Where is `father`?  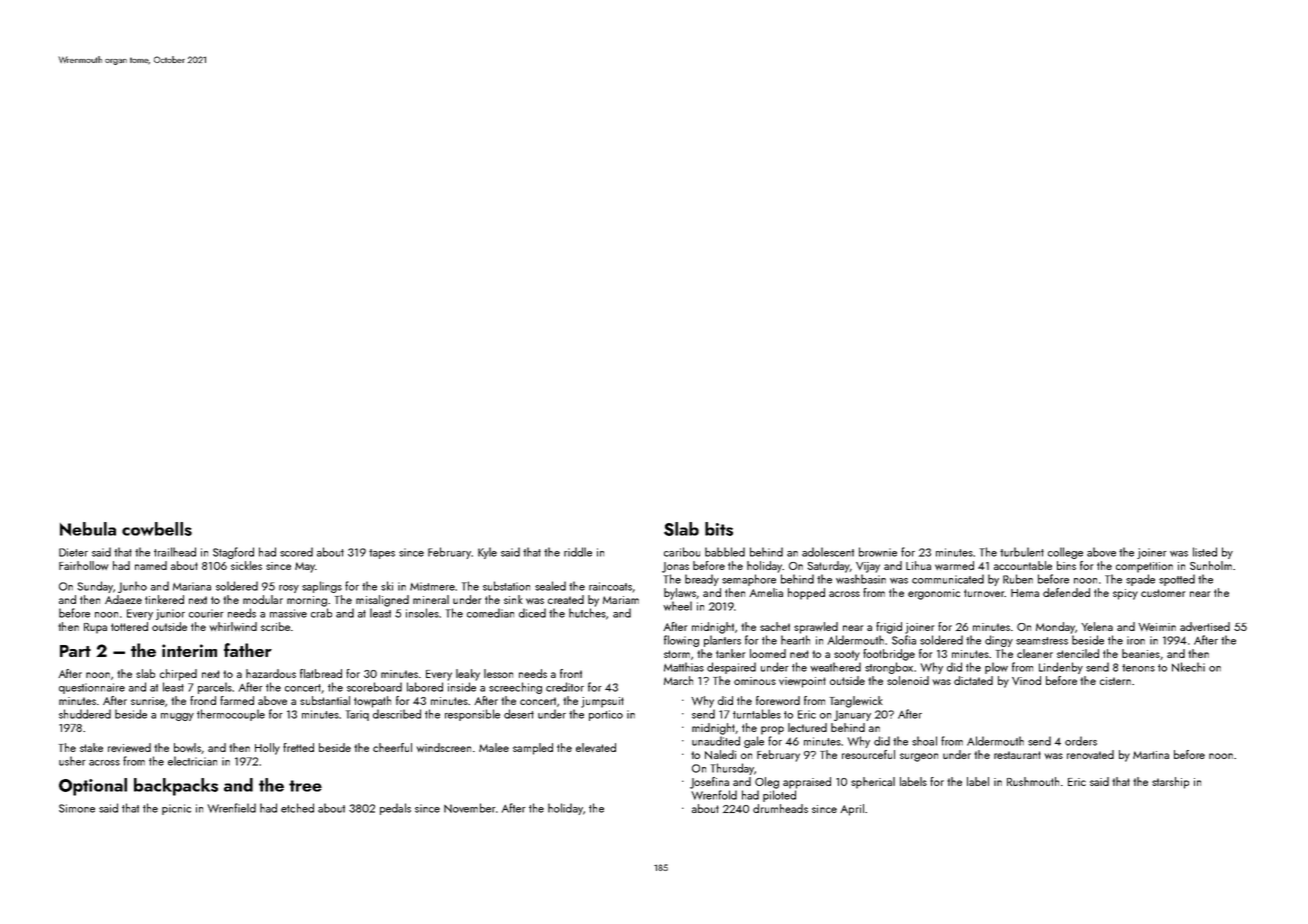
father is located at coordinates (248, 650).
